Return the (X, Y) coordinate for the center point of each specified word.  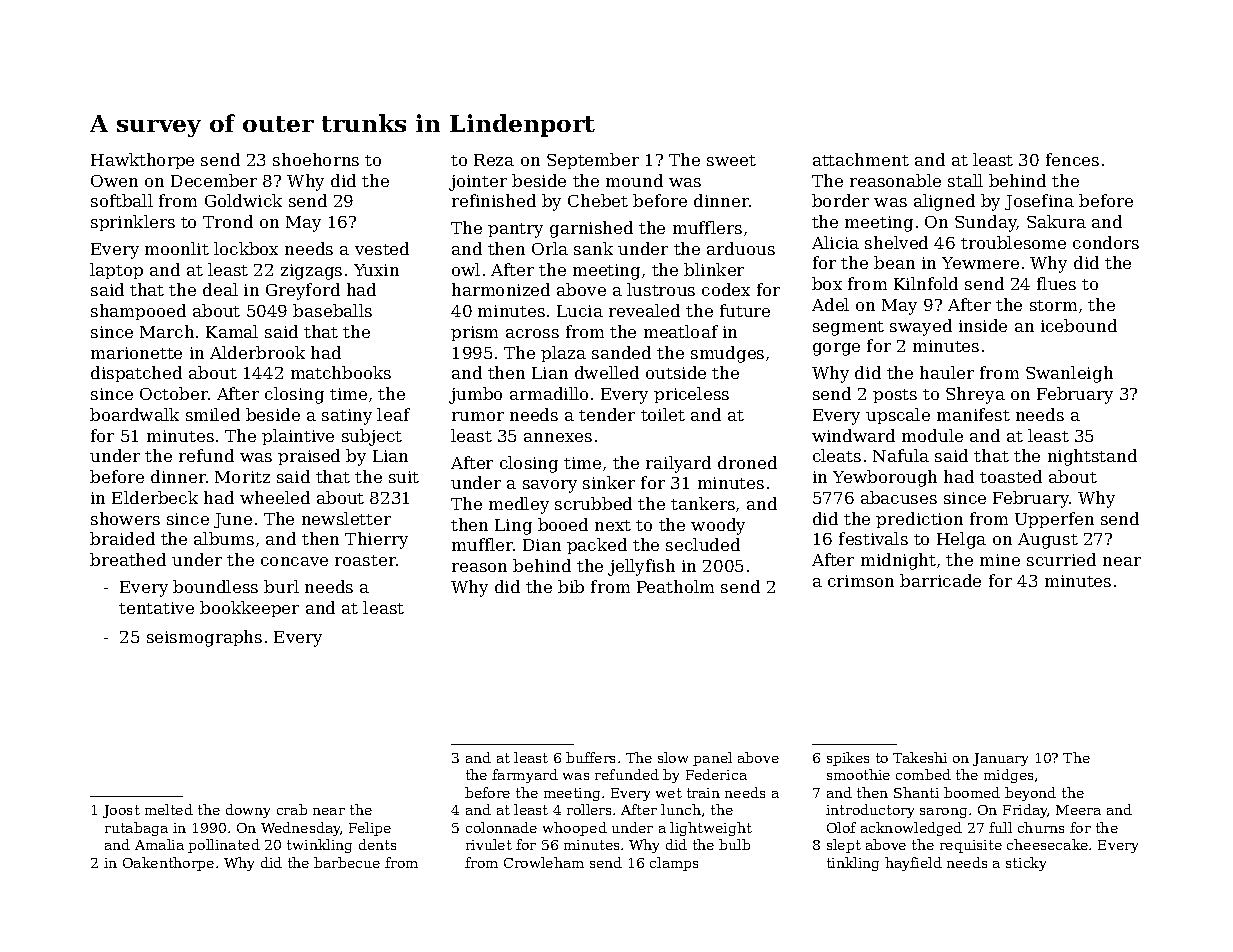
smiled (213, 414)
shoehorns (316, 159)
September (593, 161)
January (1000, 759)
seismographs (204, 638)
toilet (663, 414)
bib (571, 586)
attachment (861, 159)
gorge (836, 349)
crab (292, 809)
